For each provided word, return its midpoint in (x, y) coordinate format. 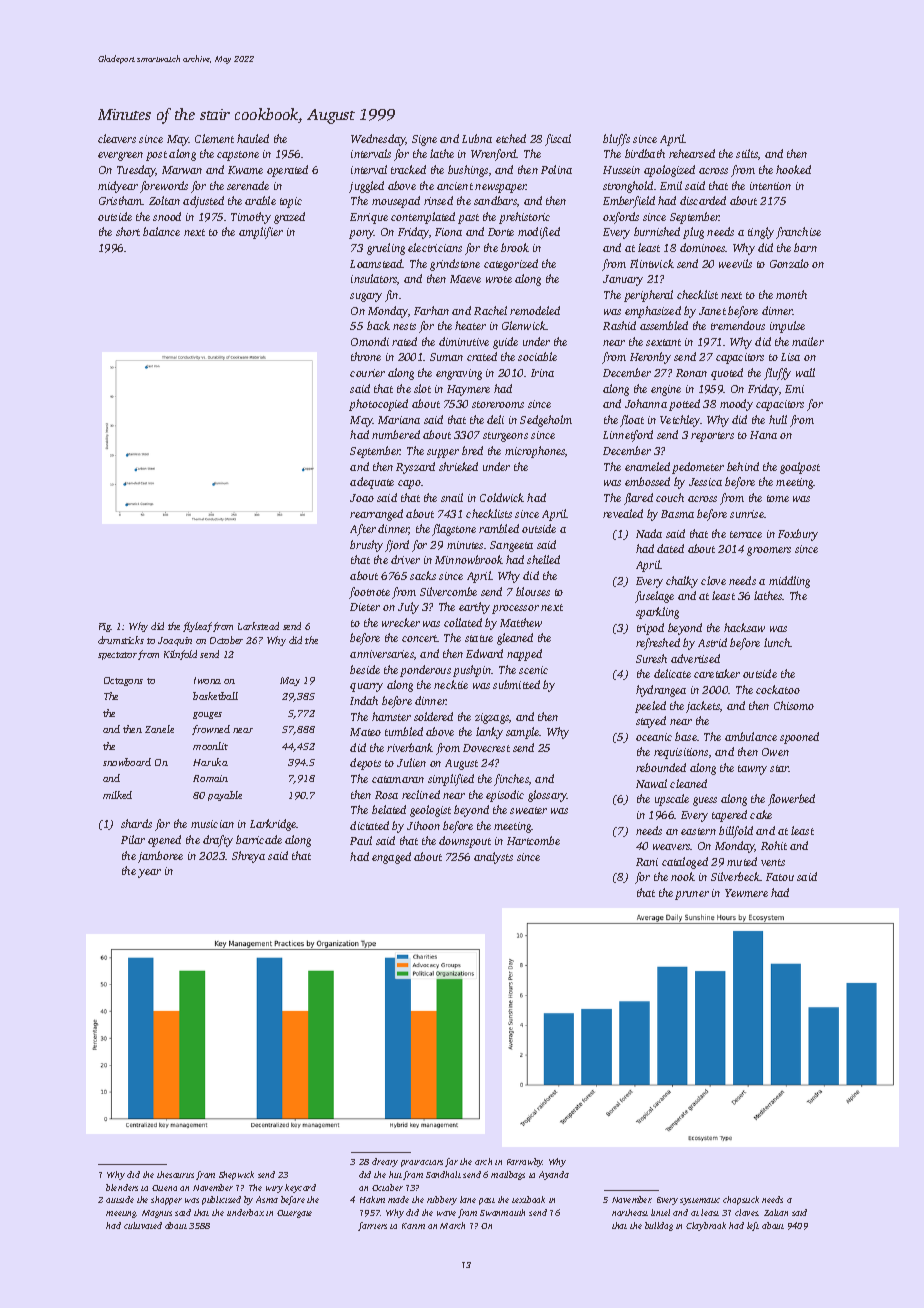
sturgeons (505, 437)
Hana (763, 435)
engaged (391, 858)
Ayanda (554, 1175)
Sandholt (443, 1174)
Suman (446, 357)
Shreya (248, 857)
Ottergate (294, 1214)
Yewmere (746, 893)
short (128, 231)
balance (161, 231)
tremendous (738, 325)
